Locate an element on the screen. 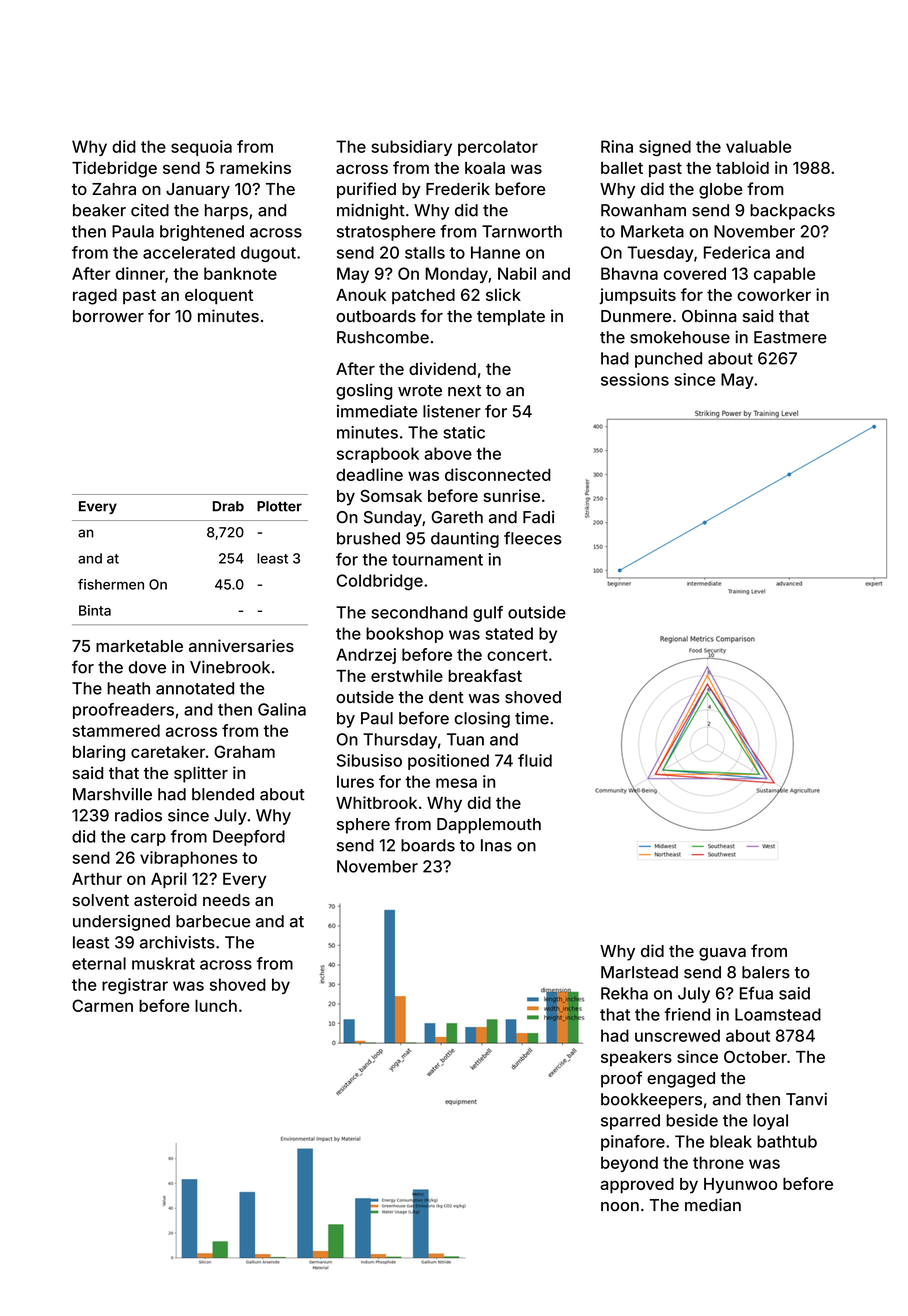  fluid is located at coordinates (535, 760).
